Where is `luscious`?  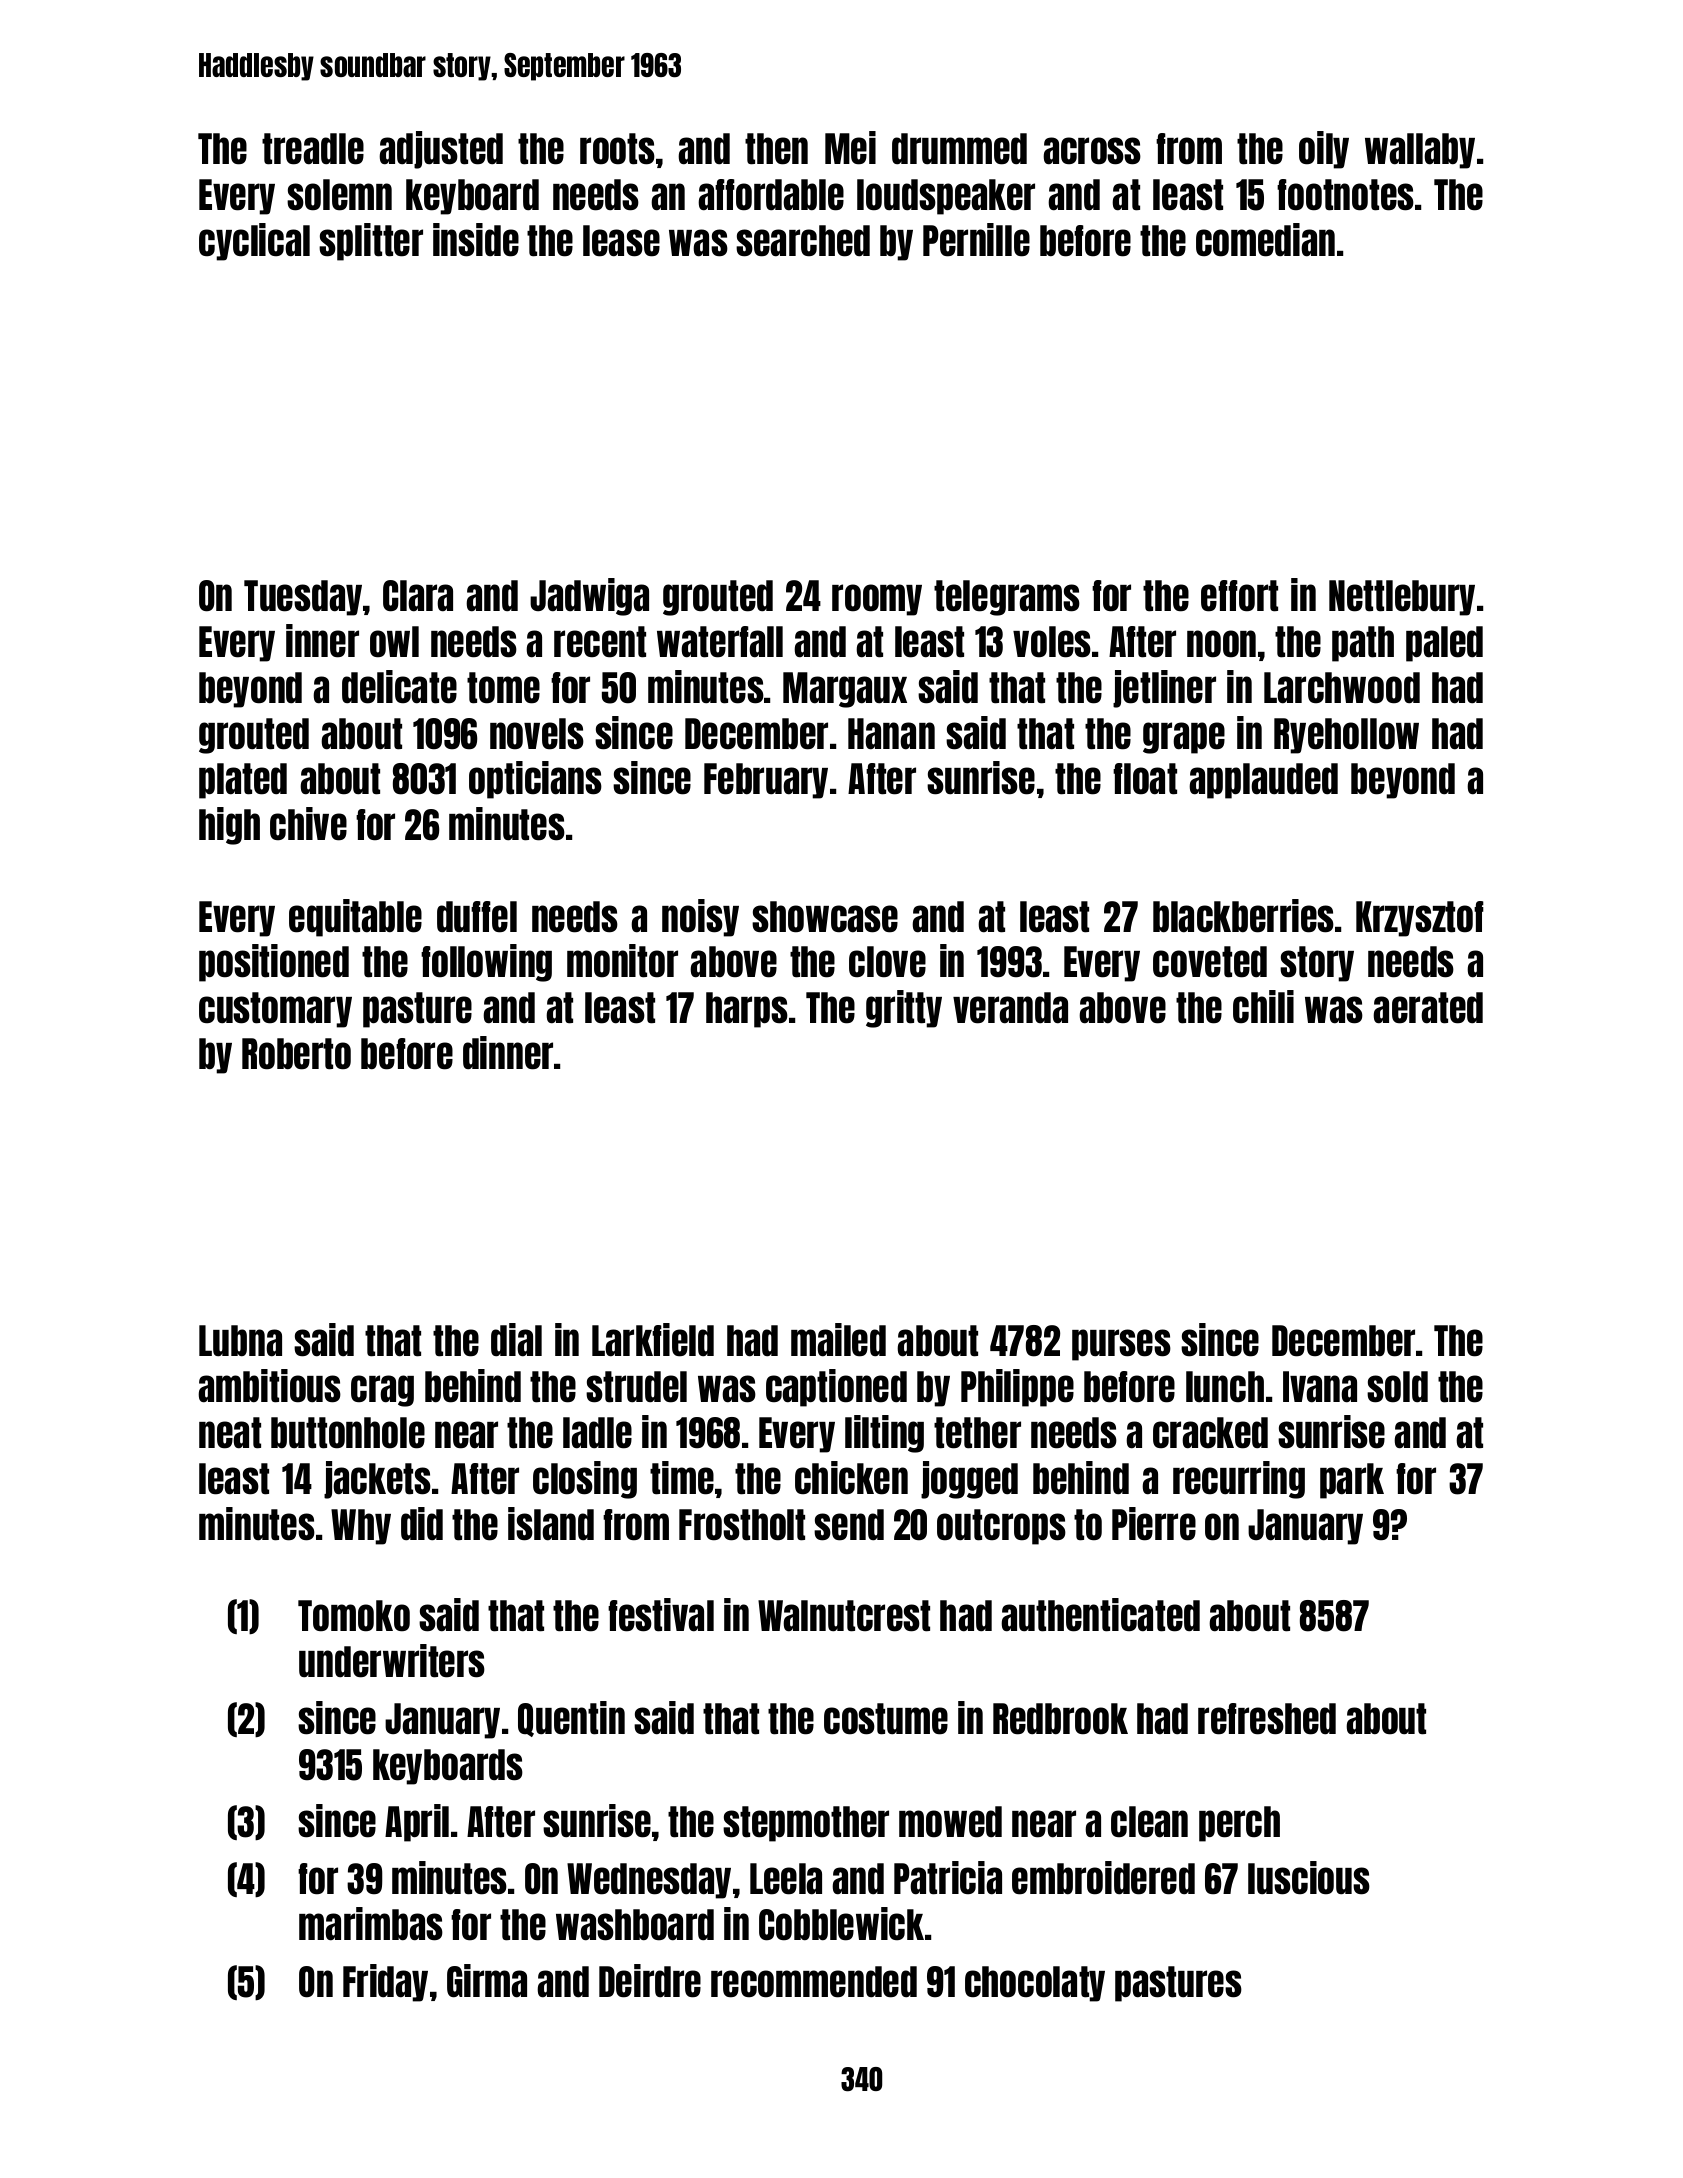
luscious is located at coordinates (1309, 1878).
